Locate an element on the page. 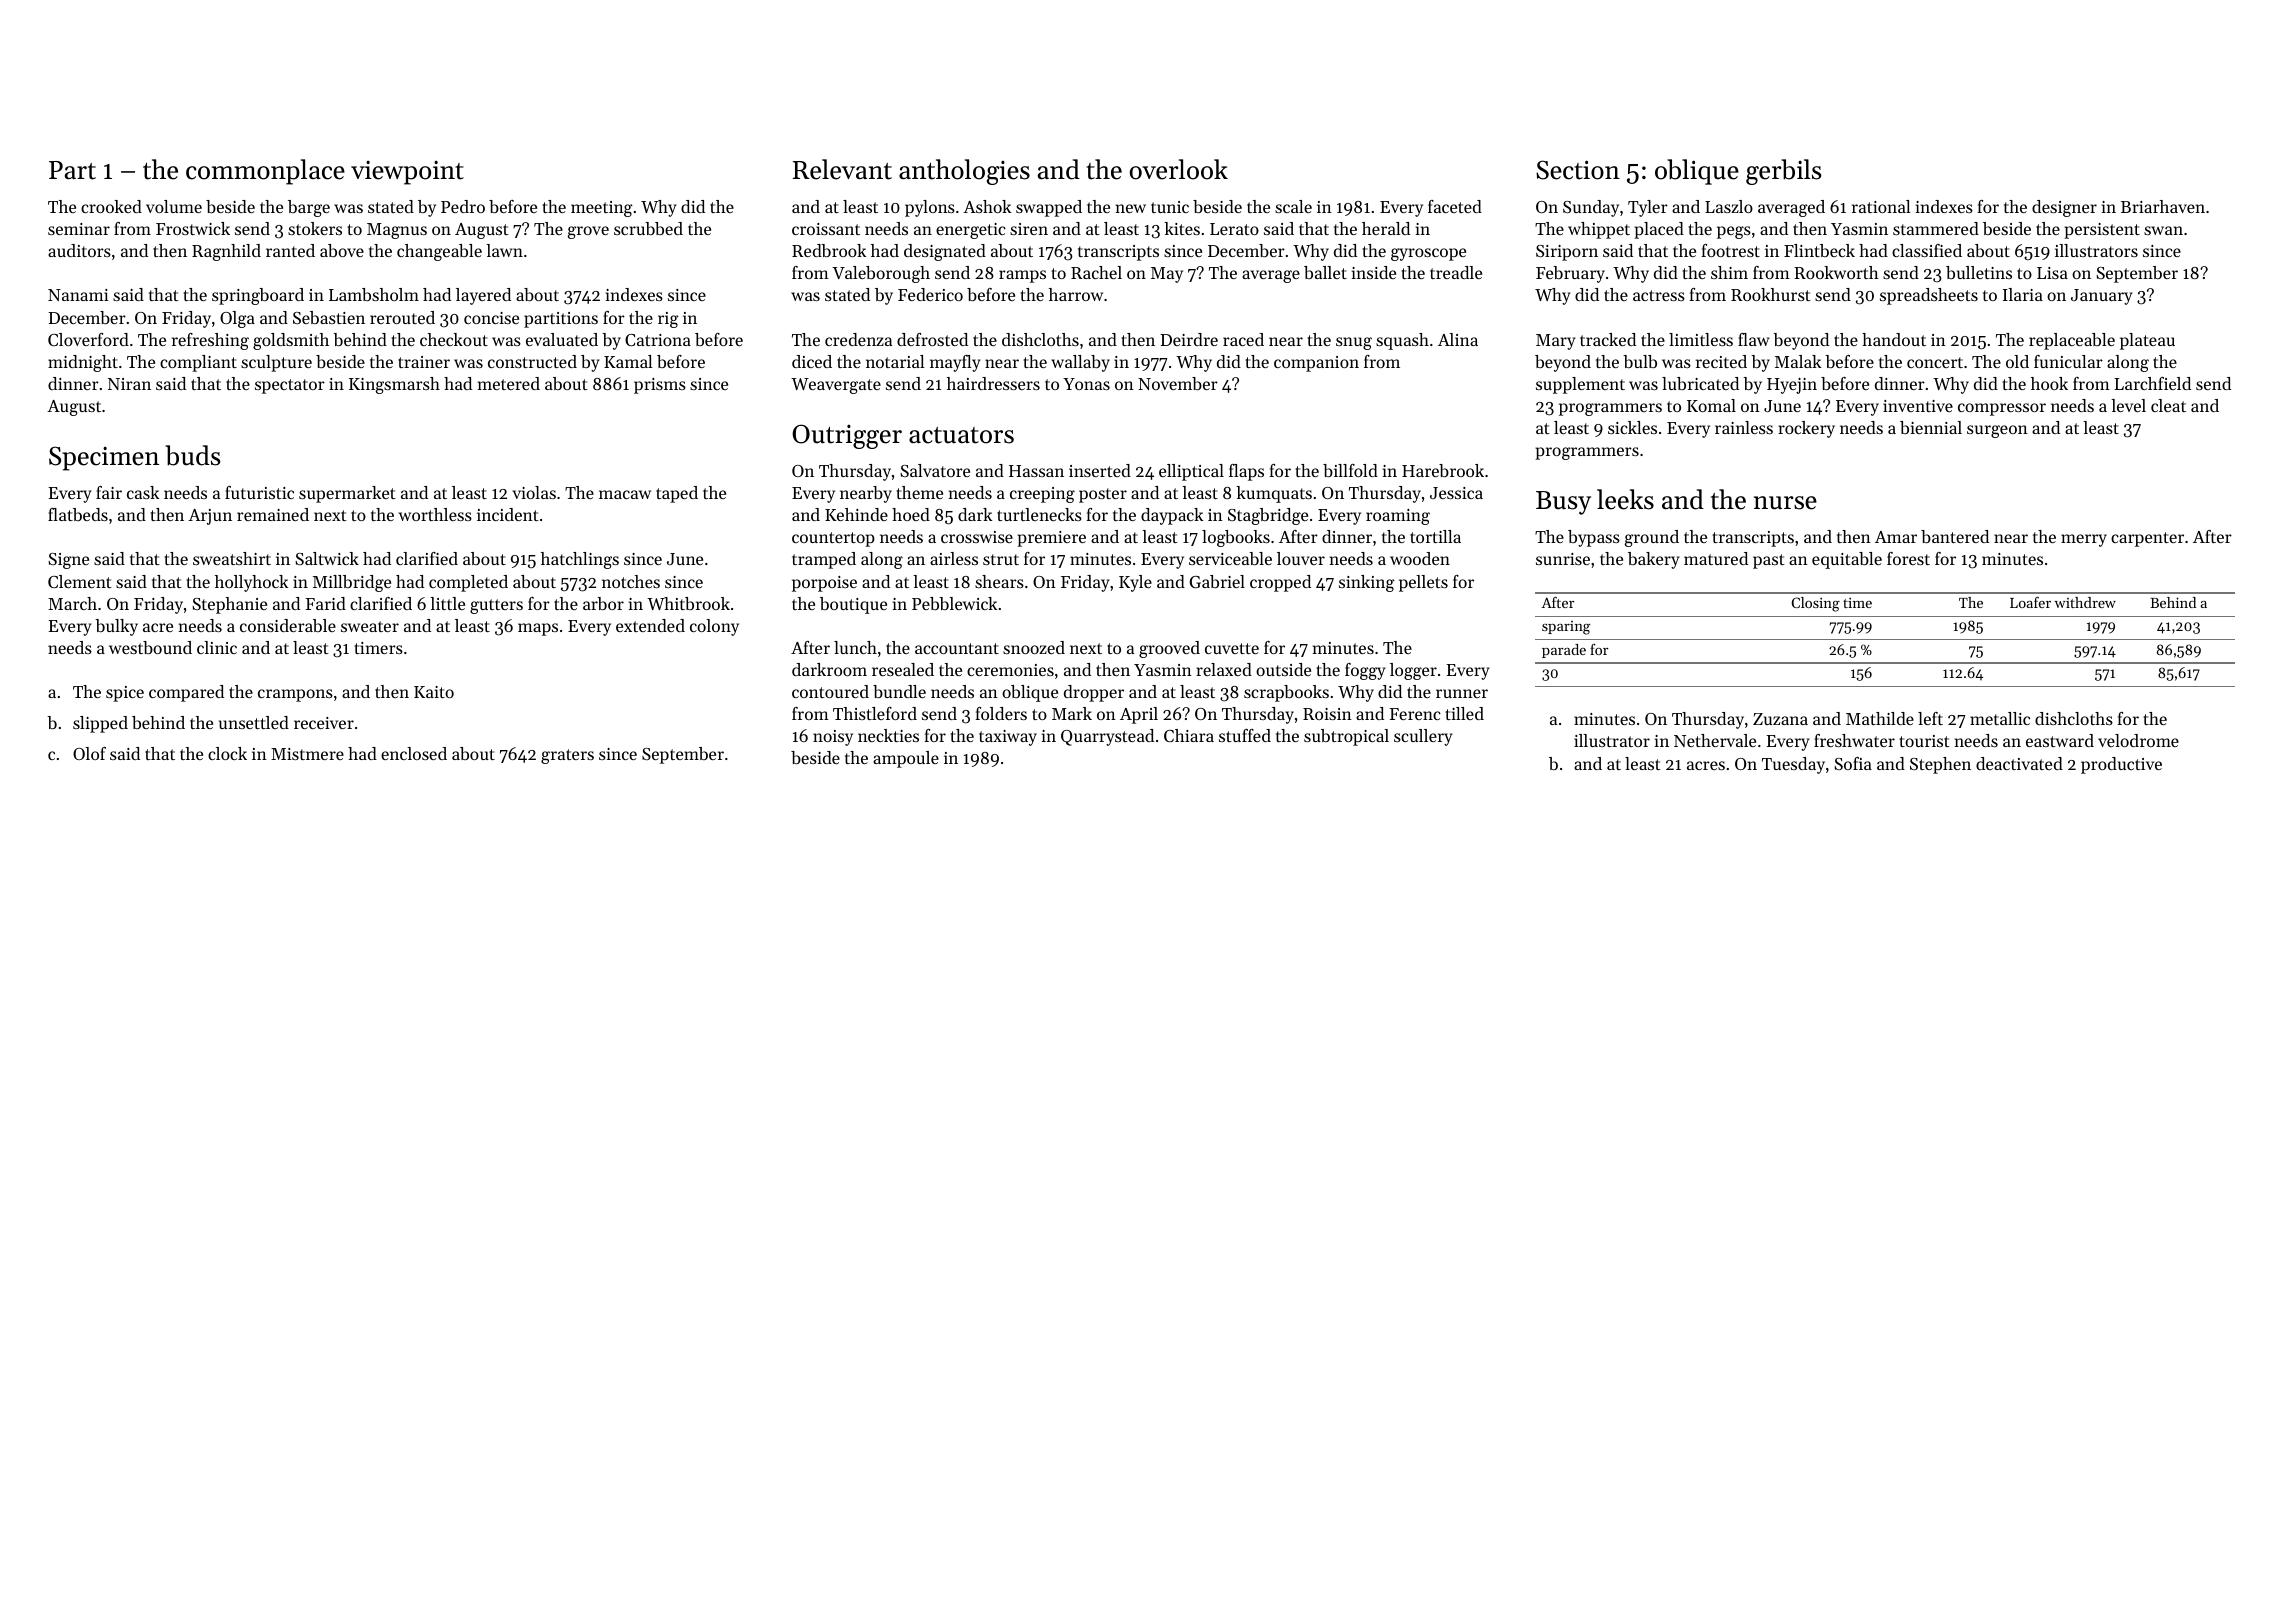 The image size is (2283, 1614). Alina is located at coordinates (1458, 339).
